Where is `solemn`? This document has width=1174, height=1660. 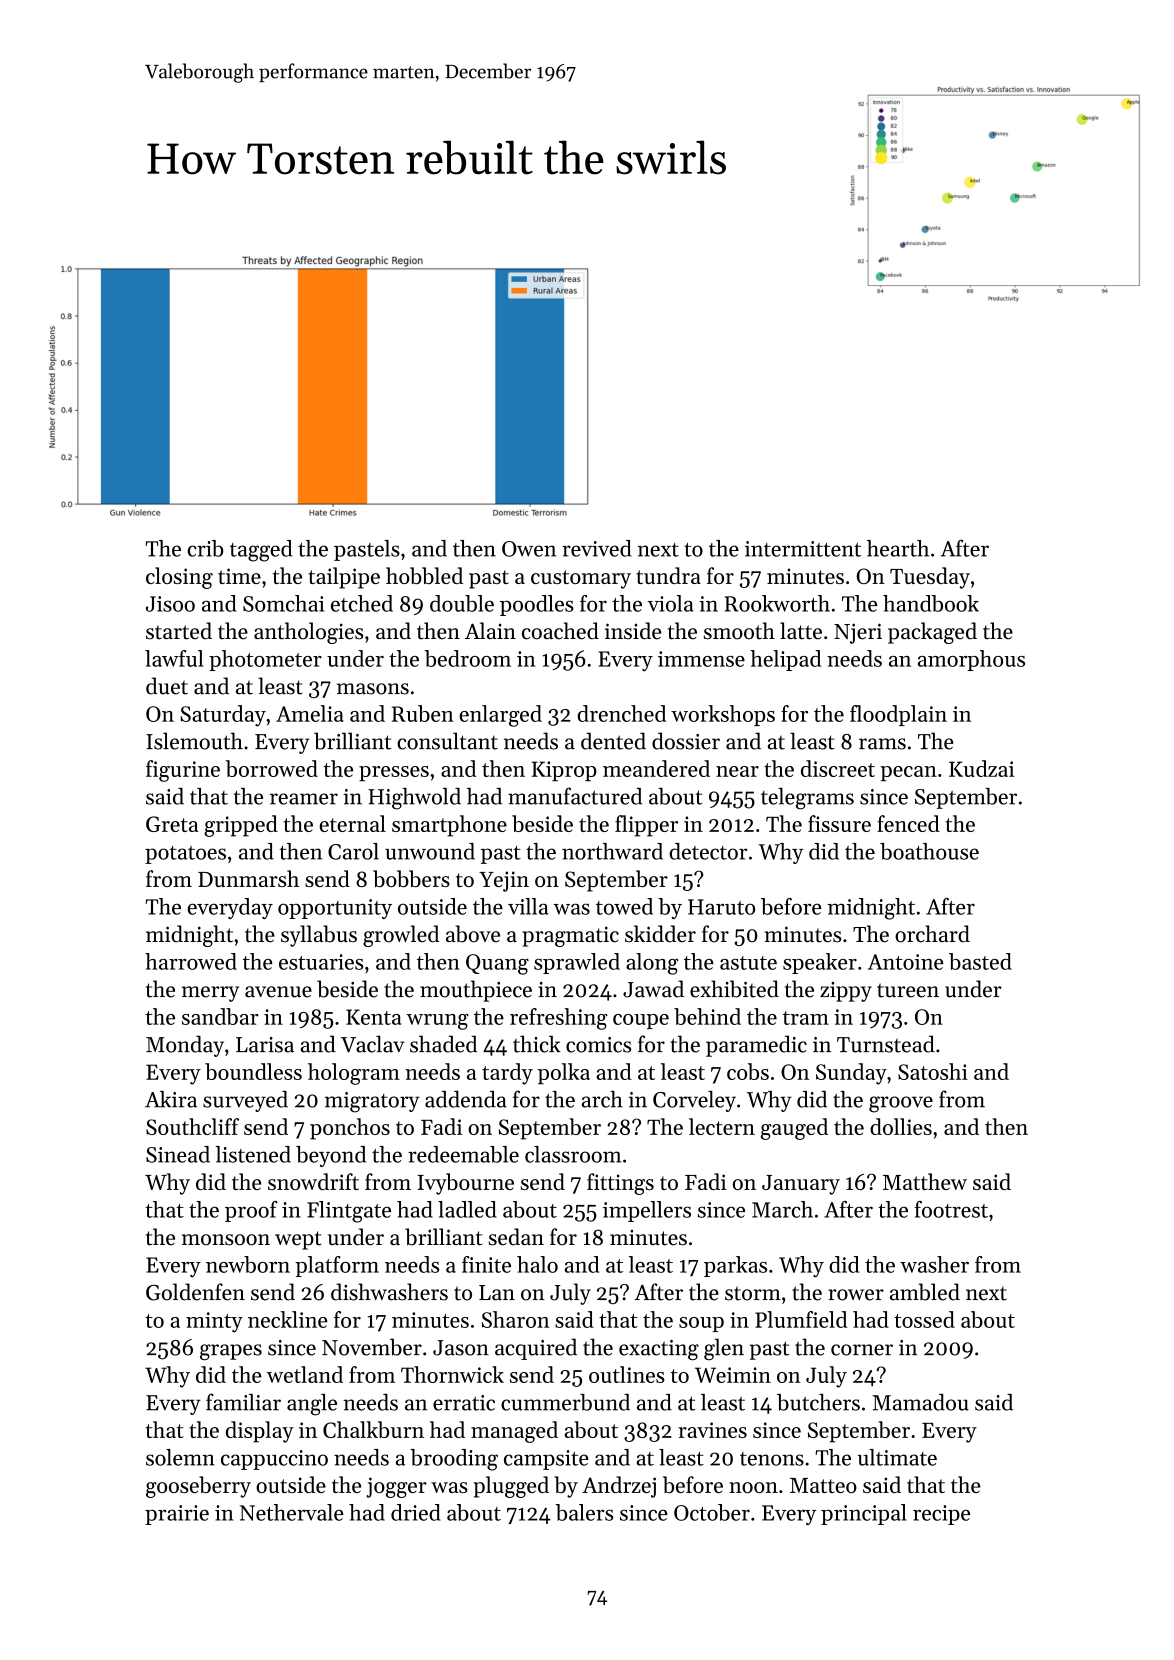
solemn is located at coordinates (180, 1457).
